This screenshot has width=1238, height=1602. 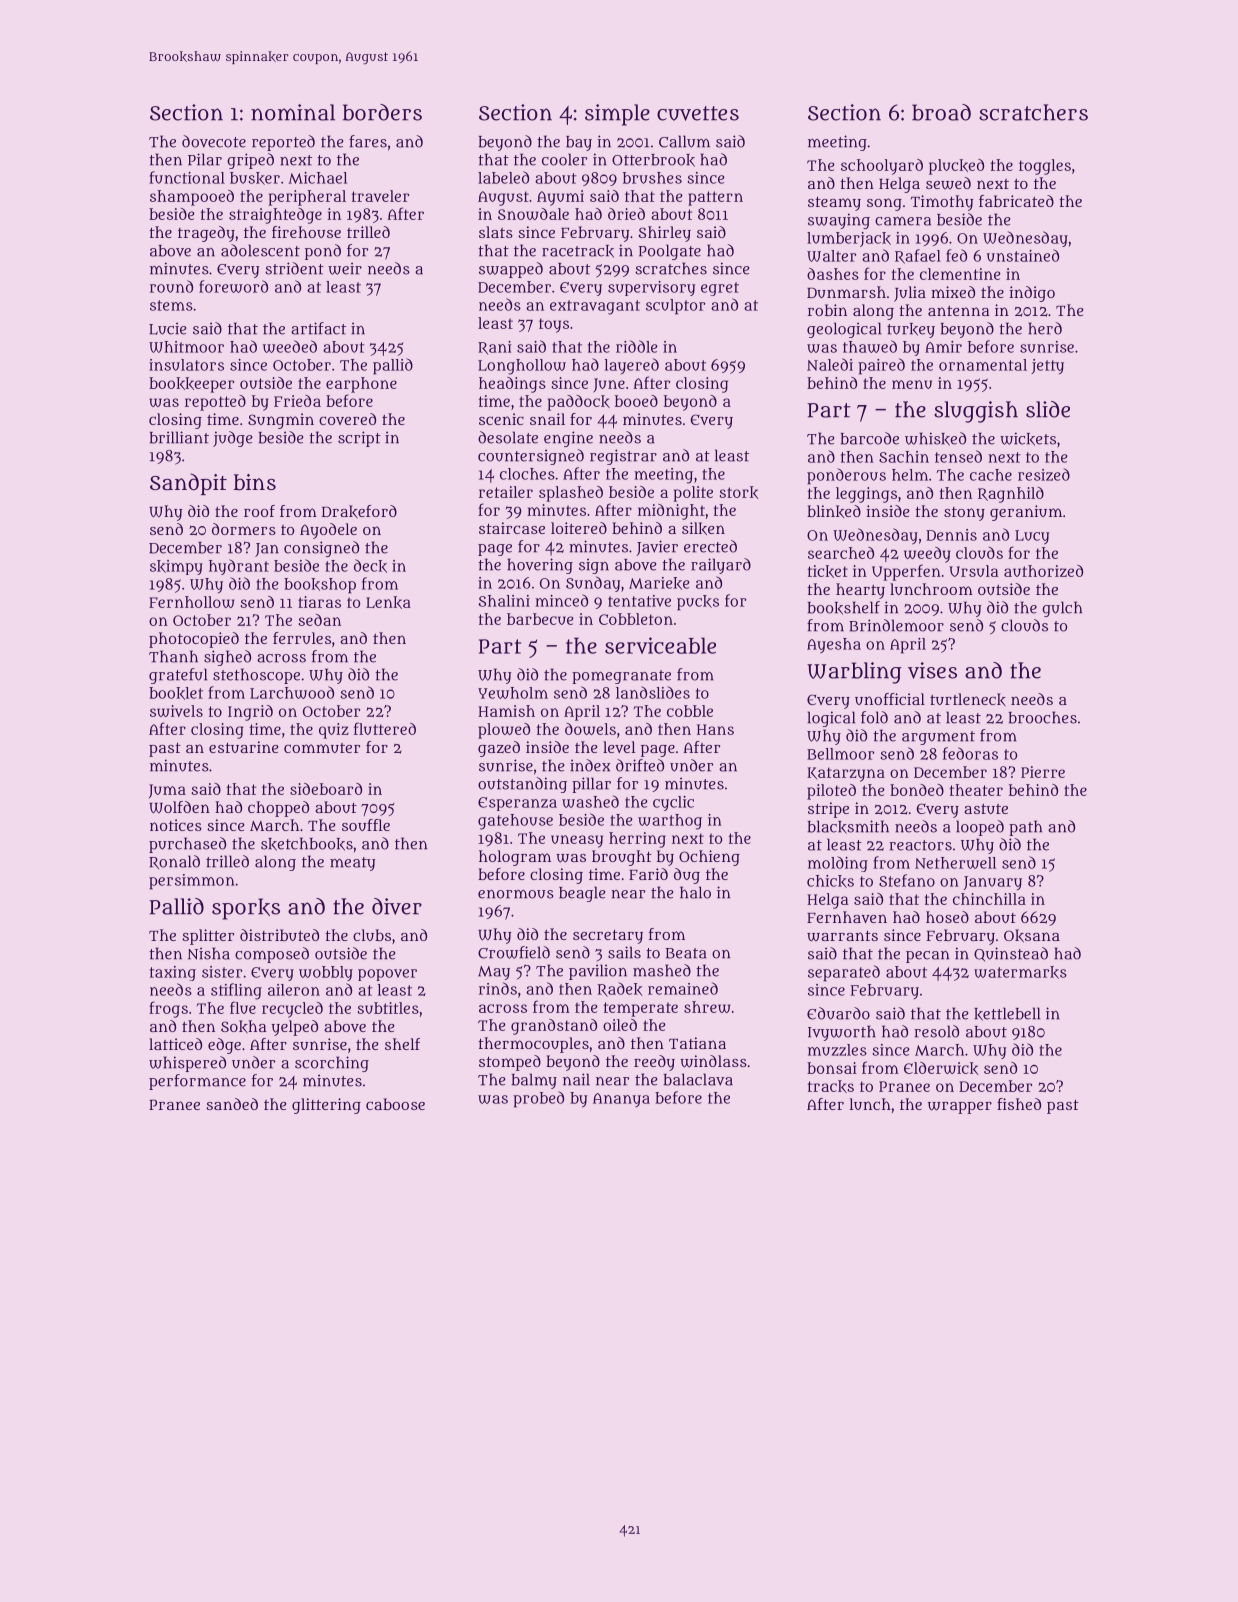 I want to click on shampooed, so click(x=192, y=198).
